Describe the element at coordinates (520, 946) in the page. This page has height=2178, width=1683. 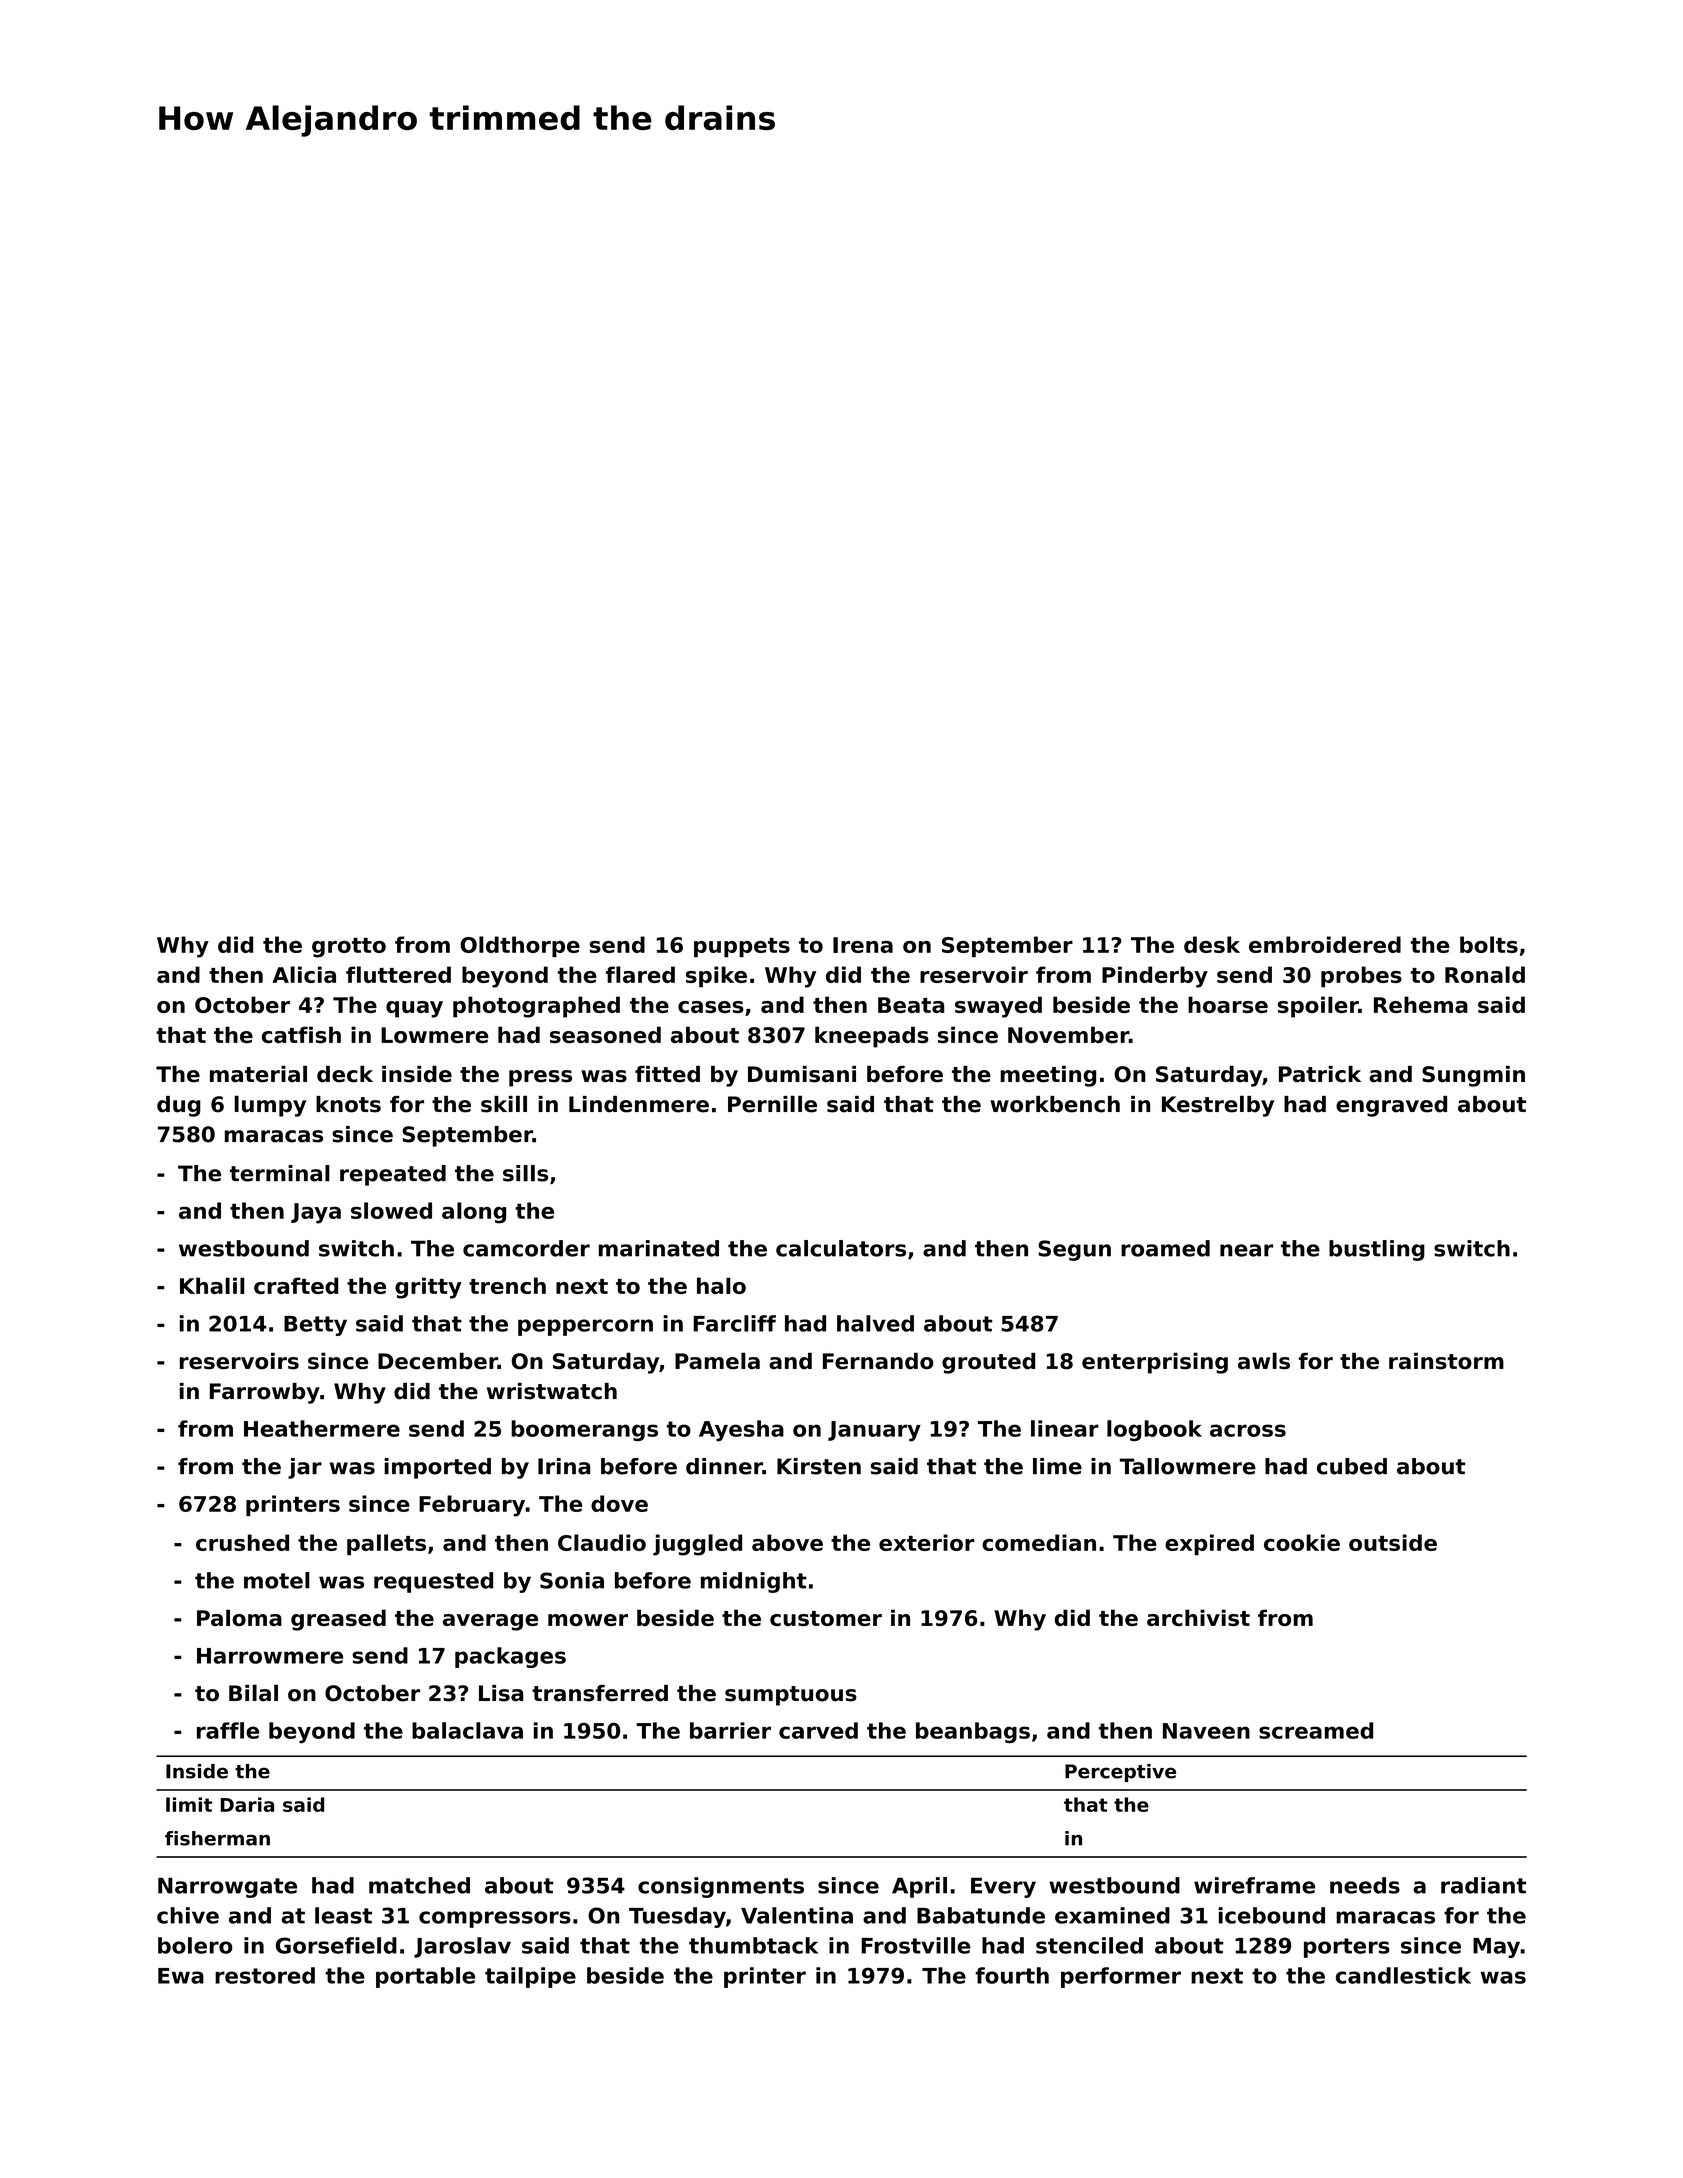
I see `Oldthorpe` at that location.
